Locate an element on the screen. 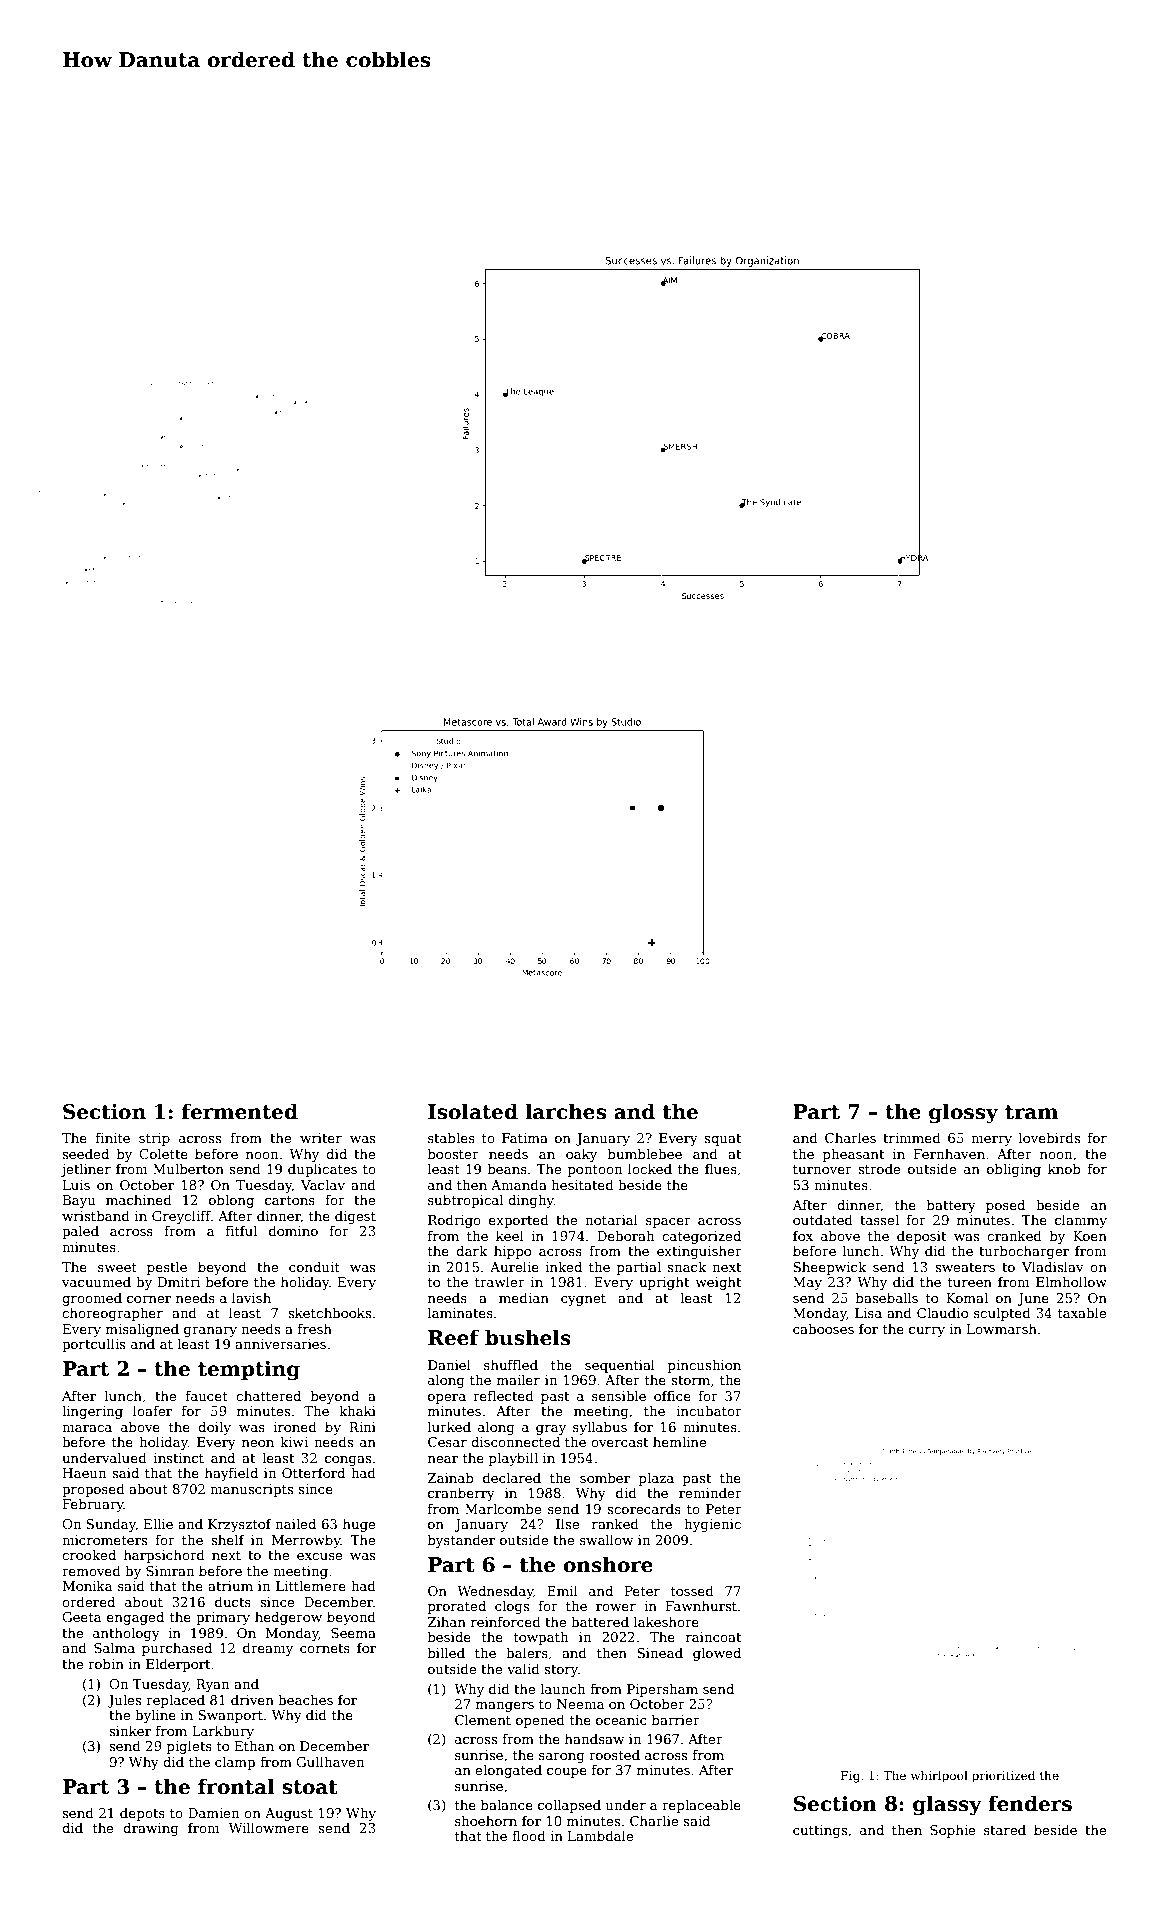 This screenshot has height=1926, width=1169. replaceable is located at coordinates (701, 1806).
